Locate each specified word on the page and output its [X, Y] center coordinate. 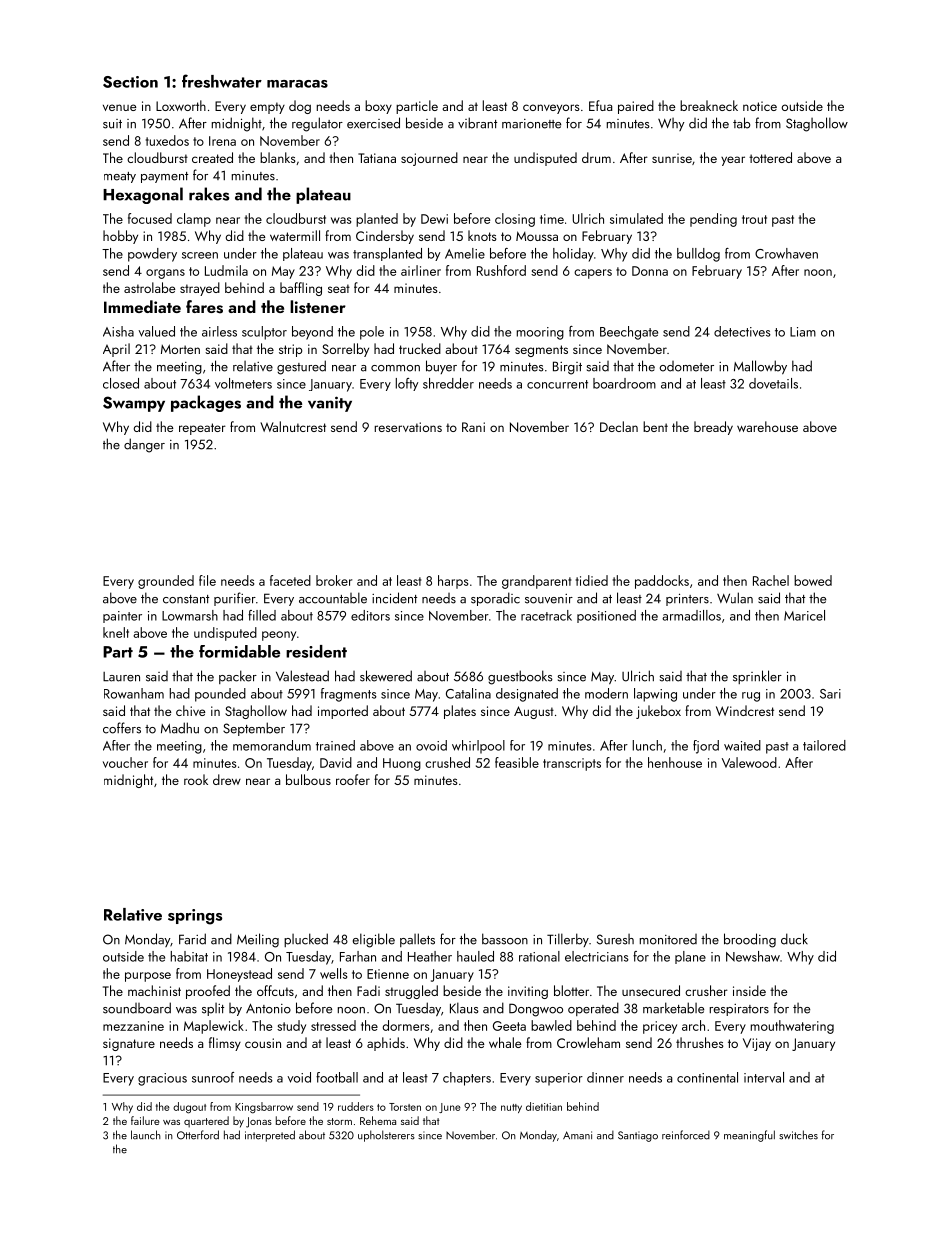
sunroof [213, 1077]
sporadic [495, 599]
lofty [407, 384]
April [116, 350]
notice [760, 106]
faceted [290, 580]
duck [794, 939]
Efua [600, 105]
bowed [813, 580]
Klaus [464, 1008]
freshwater [222, 81]
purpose [148, 977]
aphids [386, 1044]
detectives [742, 331]
